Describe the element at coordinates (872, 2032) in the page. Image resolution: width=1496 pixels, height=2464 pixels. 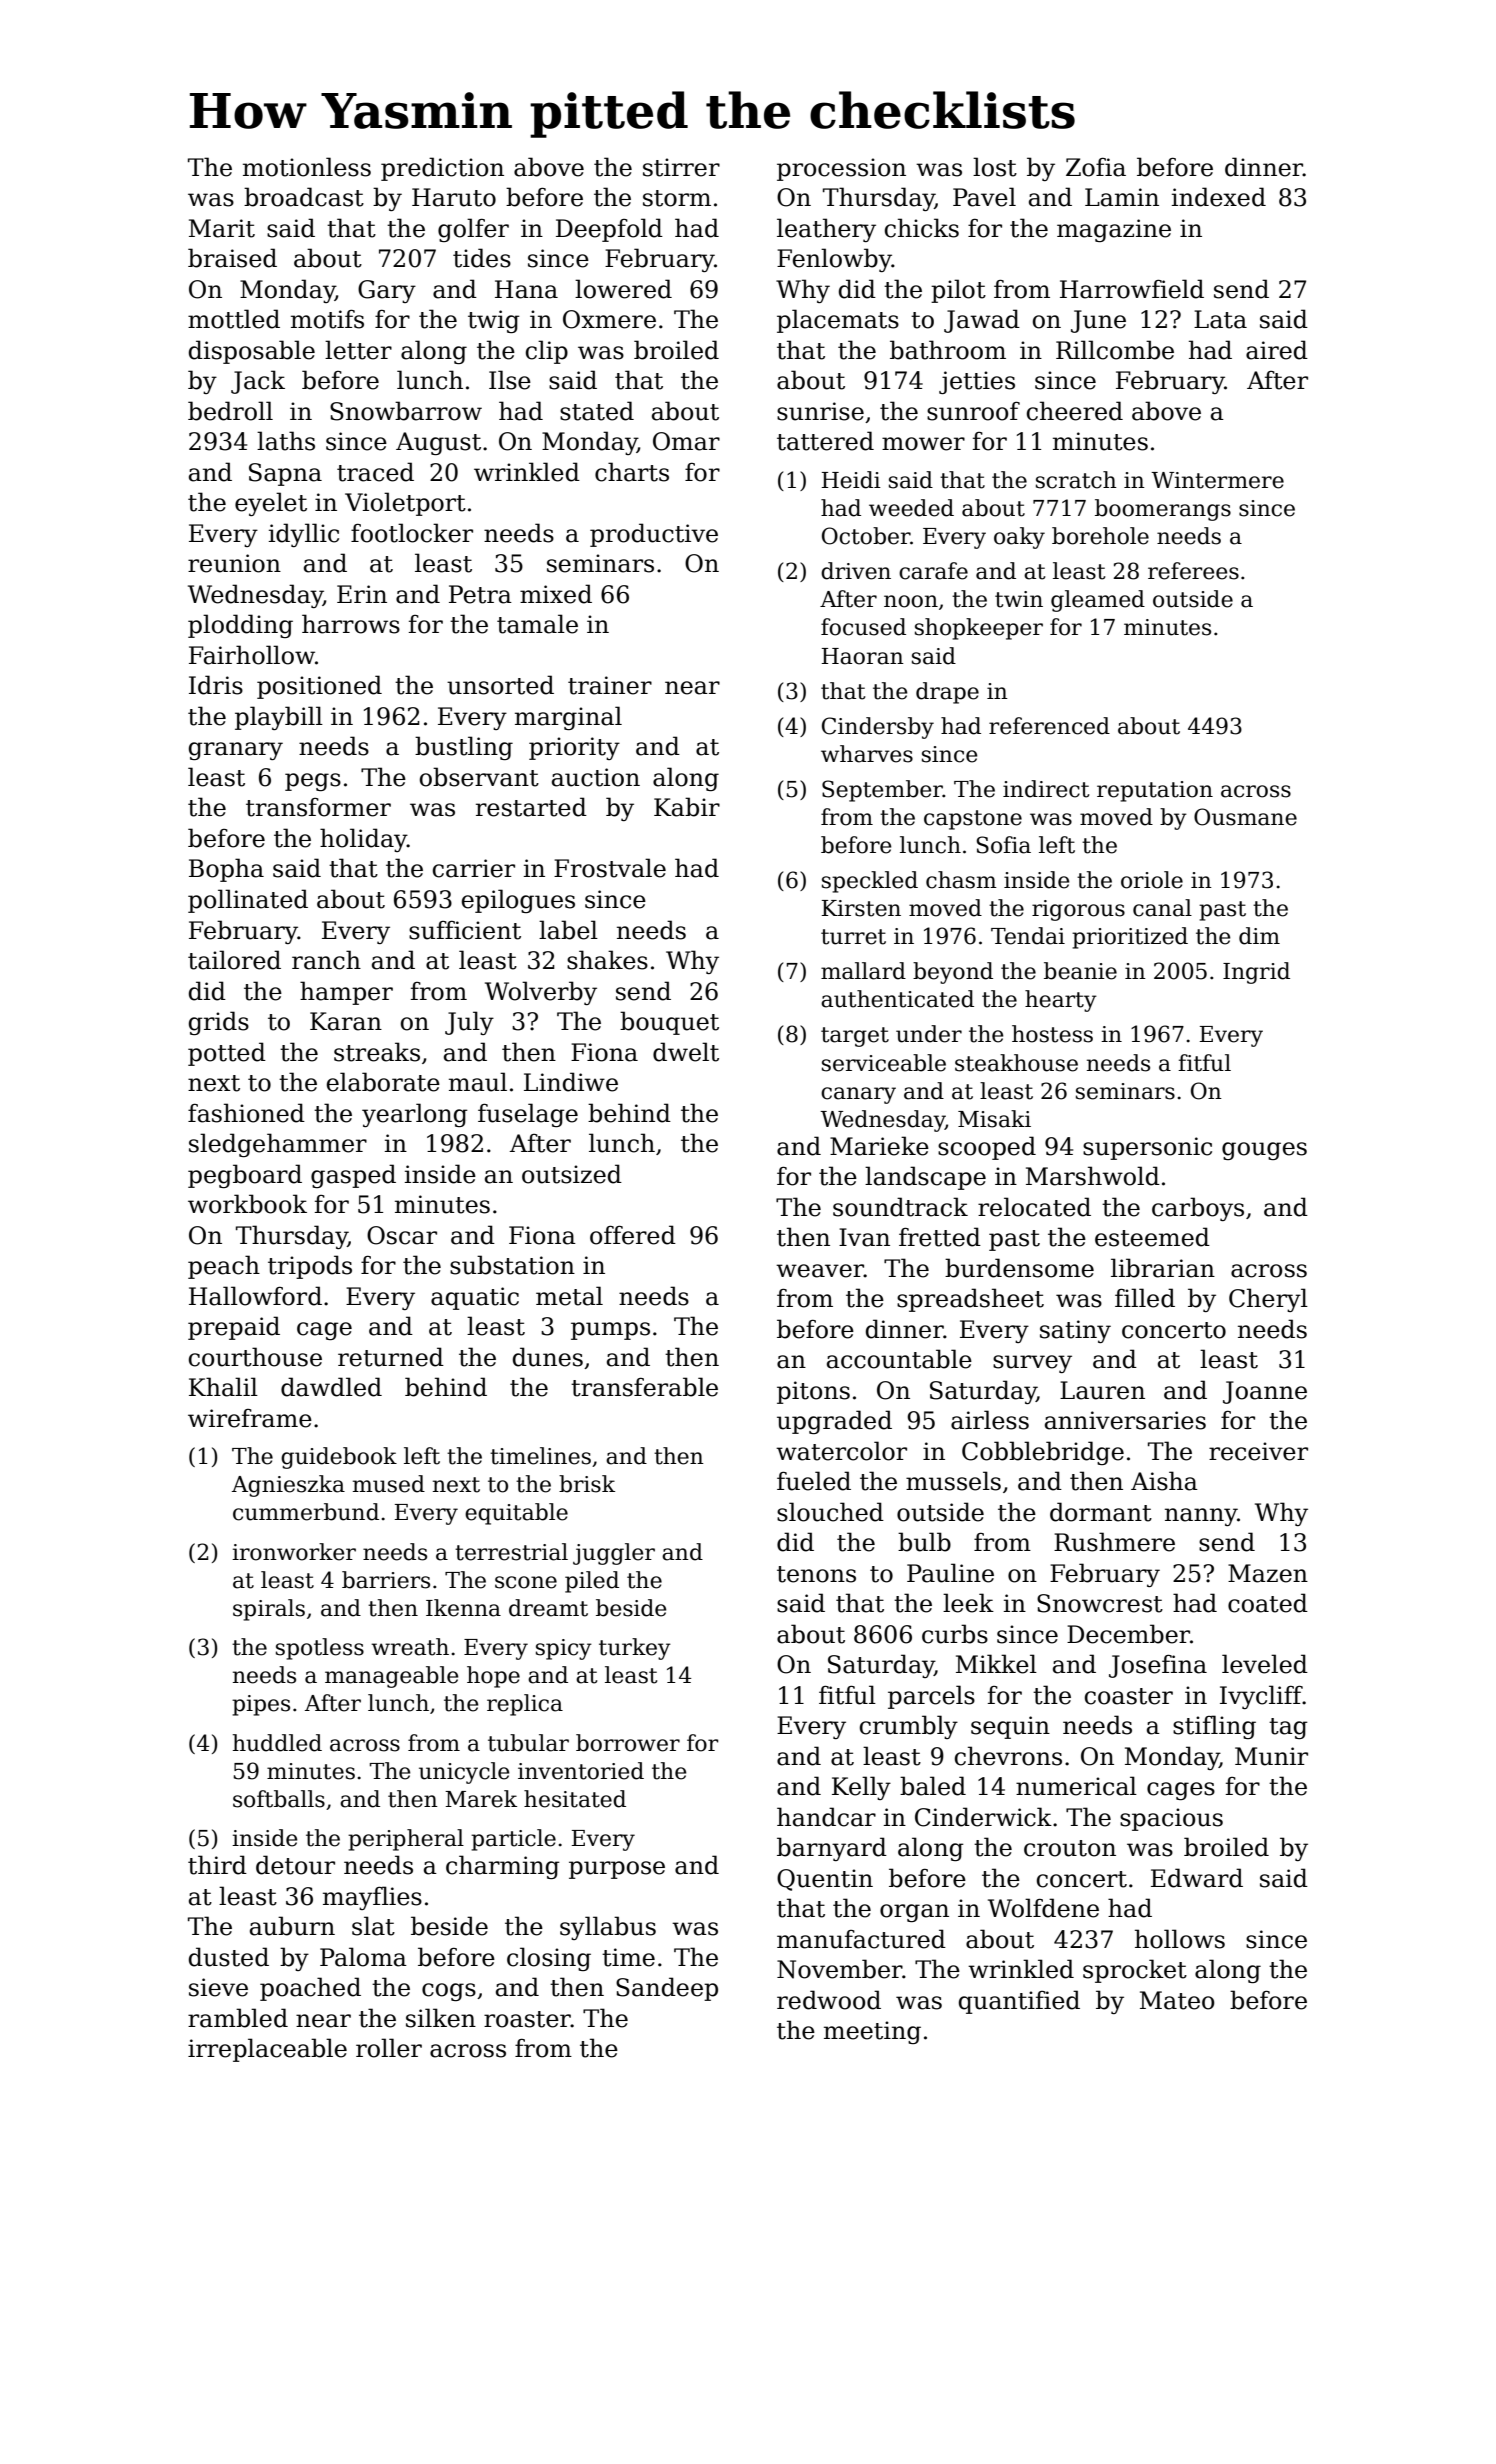
I see `meeting` at that location.
